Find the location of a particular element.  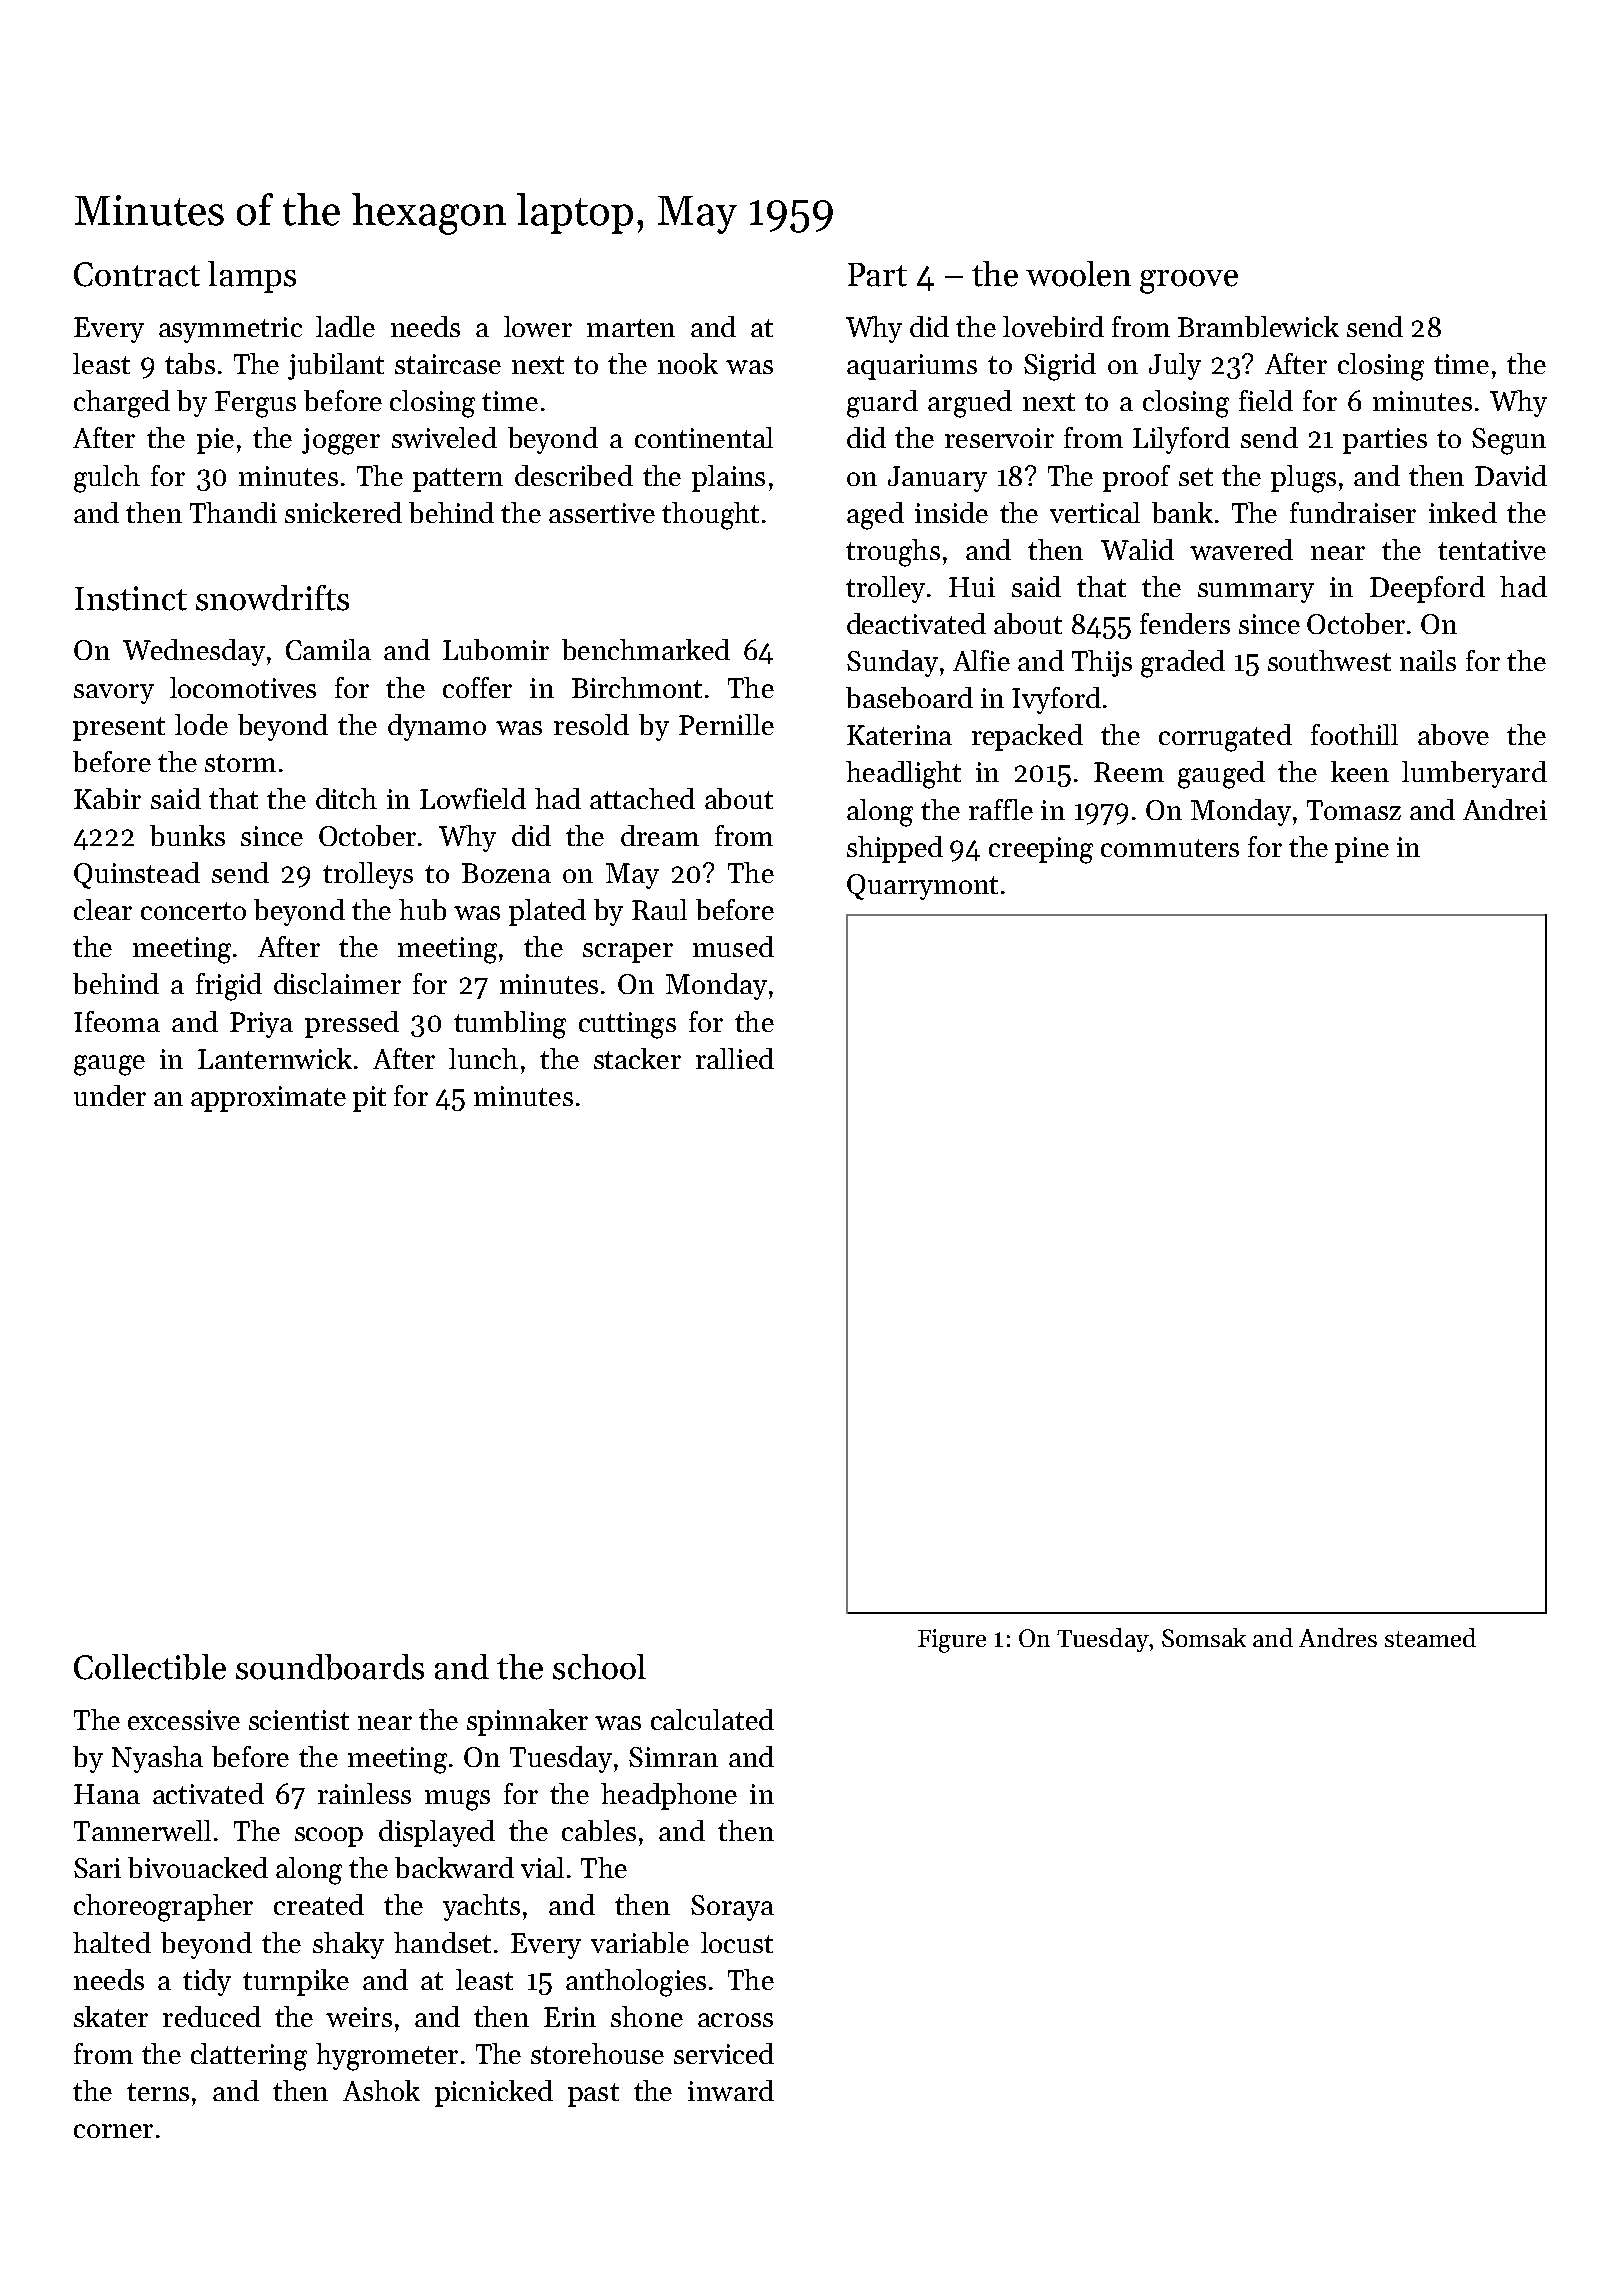

Walid is located at coordinates (1137, 549).
